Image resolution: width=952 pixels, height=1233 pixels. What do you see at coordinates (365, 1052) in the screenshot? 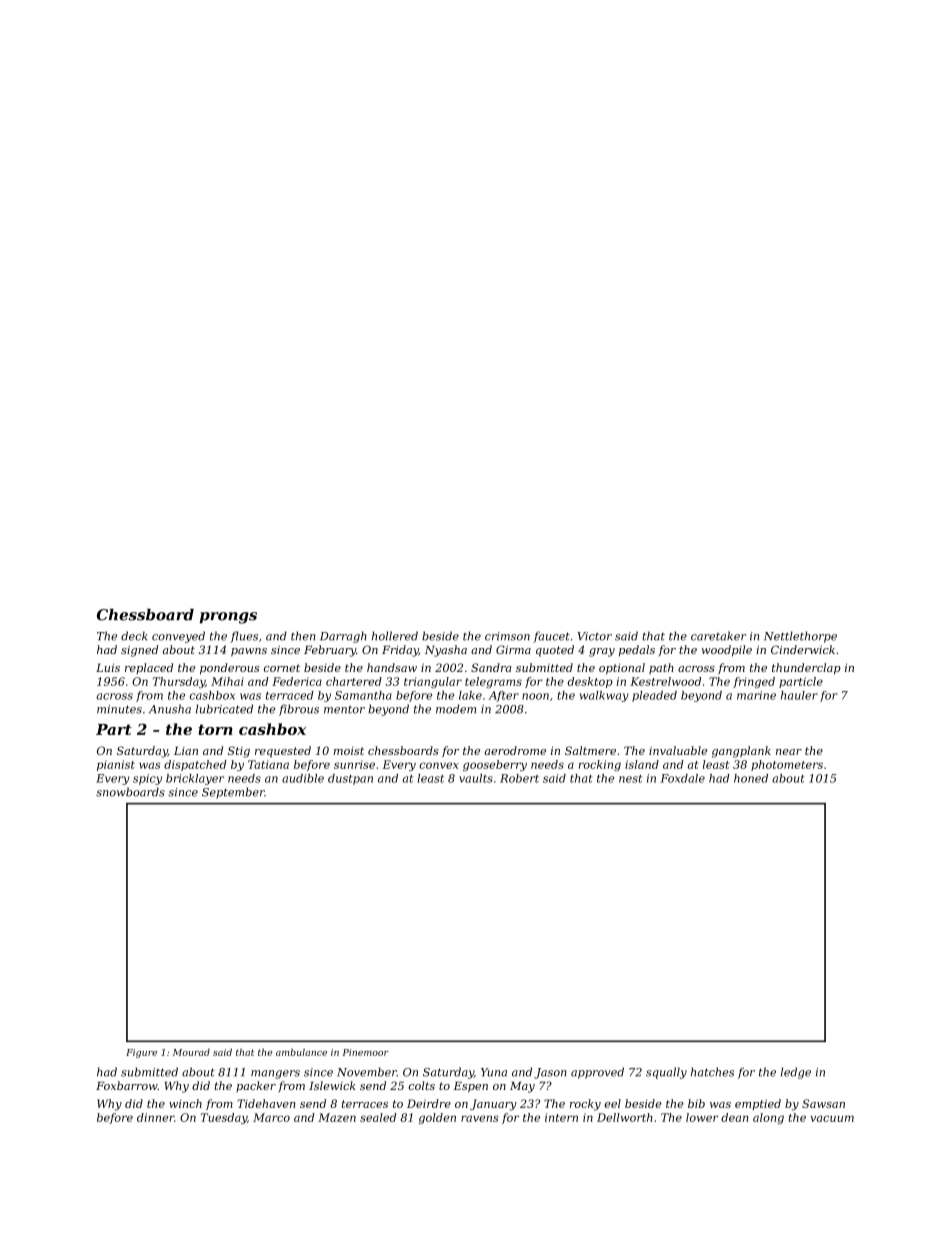
I see `Pinemoor` at bounding box center [365, 1052].
